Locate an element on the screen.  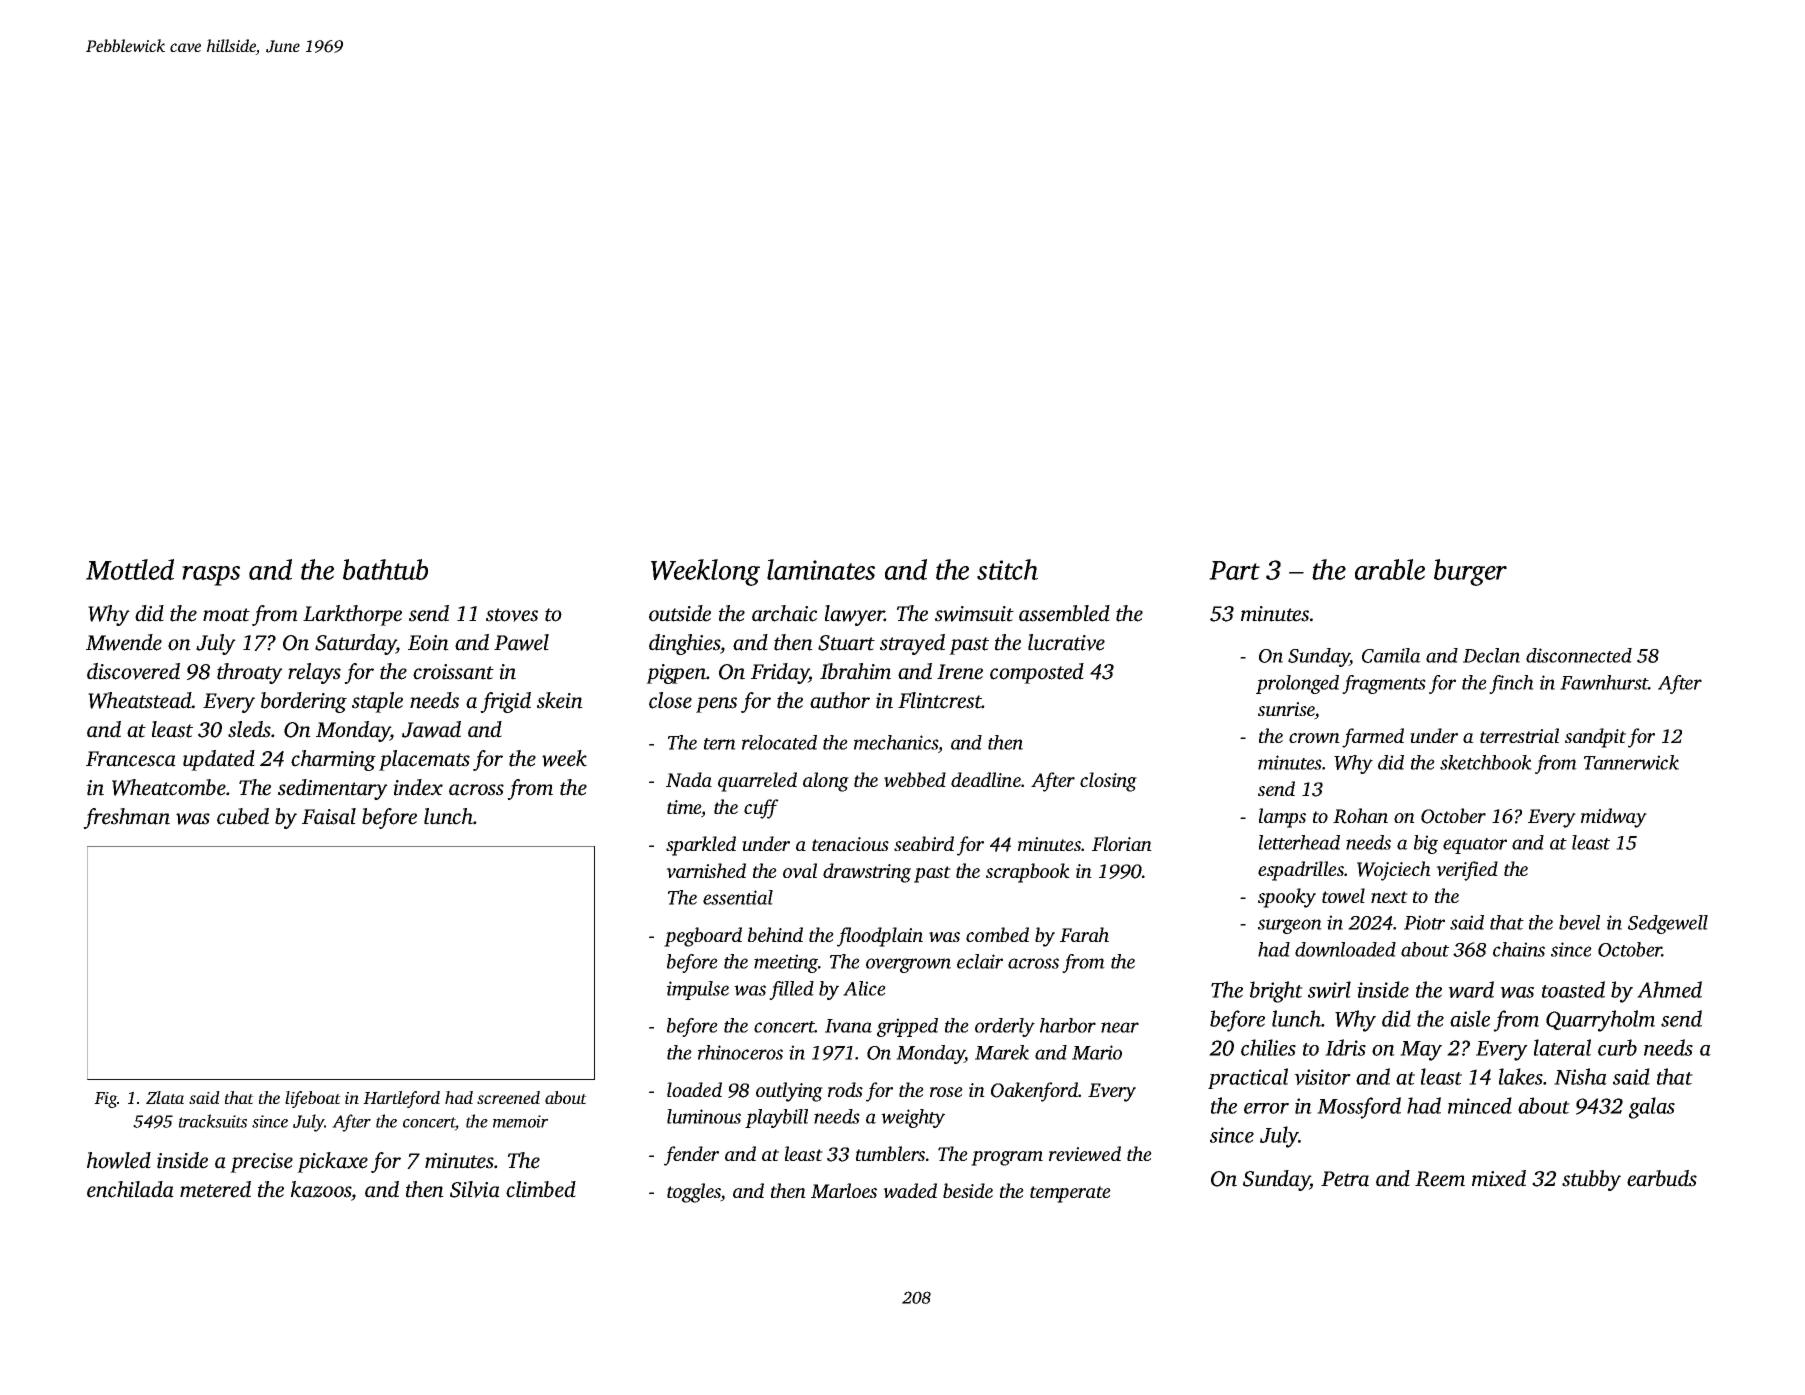
Reem is located at coordinates (1440, 1179).
